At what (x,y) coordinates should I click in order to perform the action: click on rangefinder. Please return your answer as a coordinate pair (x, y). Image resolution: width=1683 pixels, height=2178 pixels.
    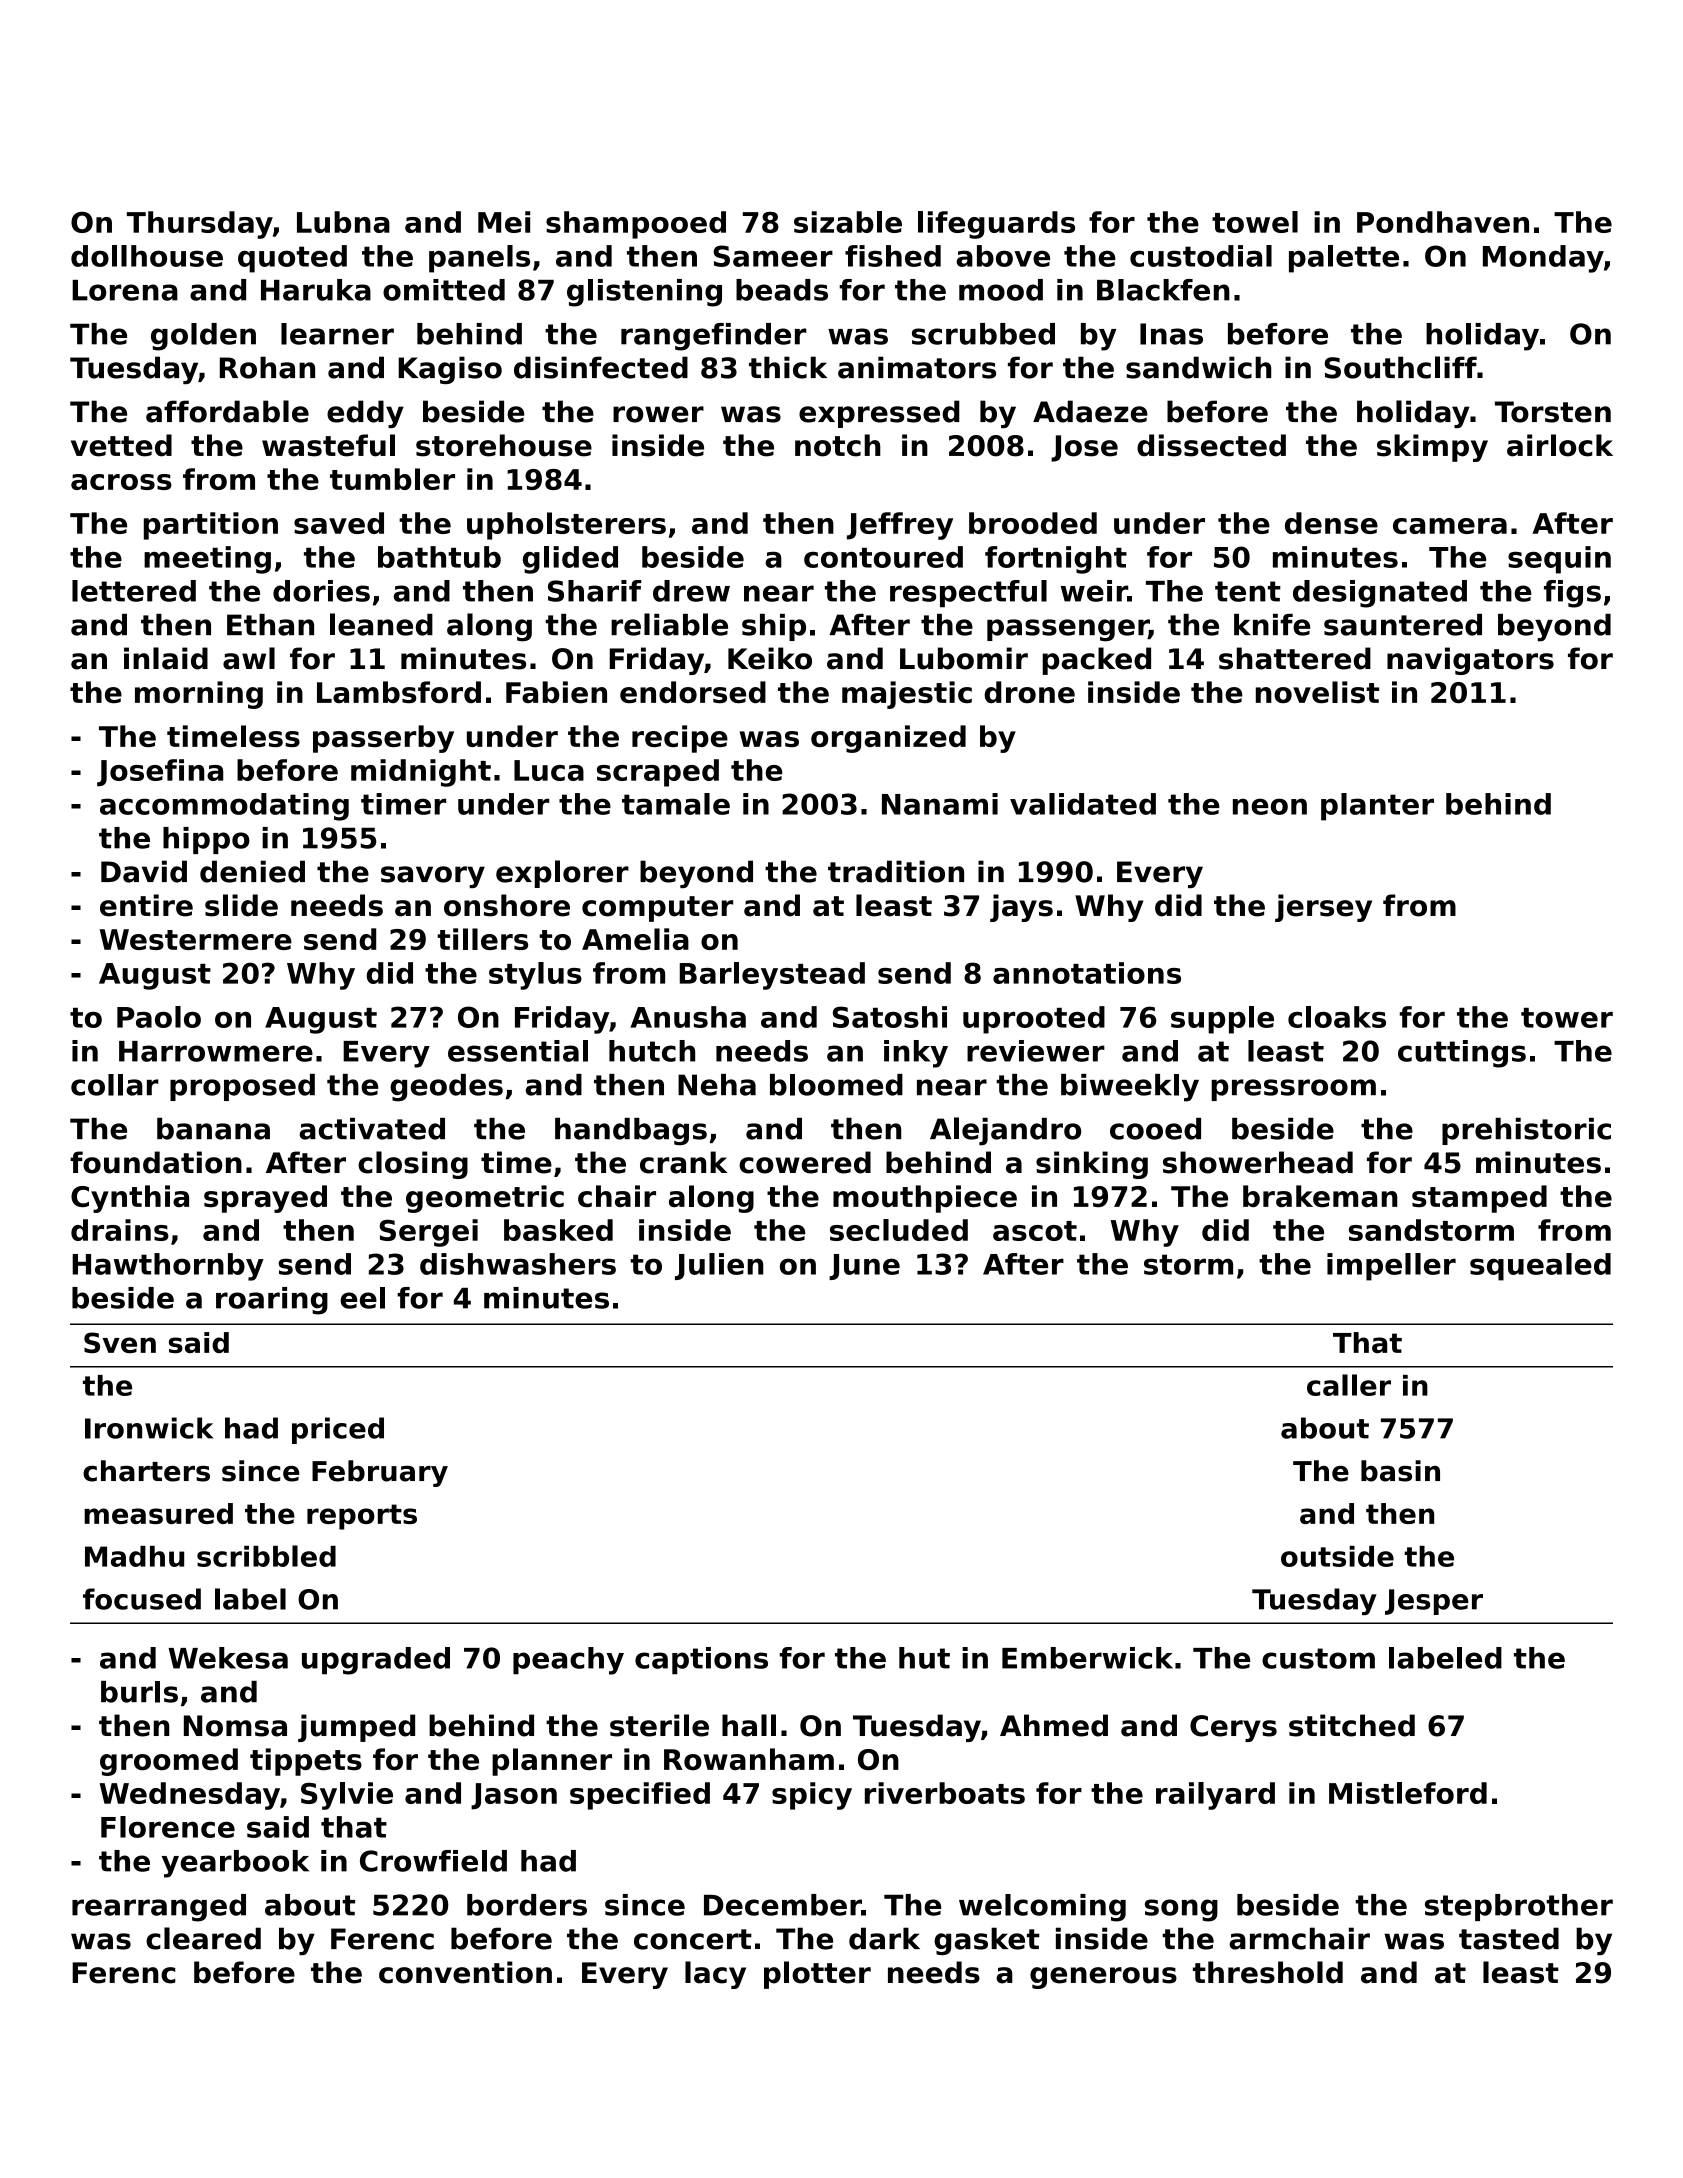
    Looking at the image, I should click on (714, 337).
